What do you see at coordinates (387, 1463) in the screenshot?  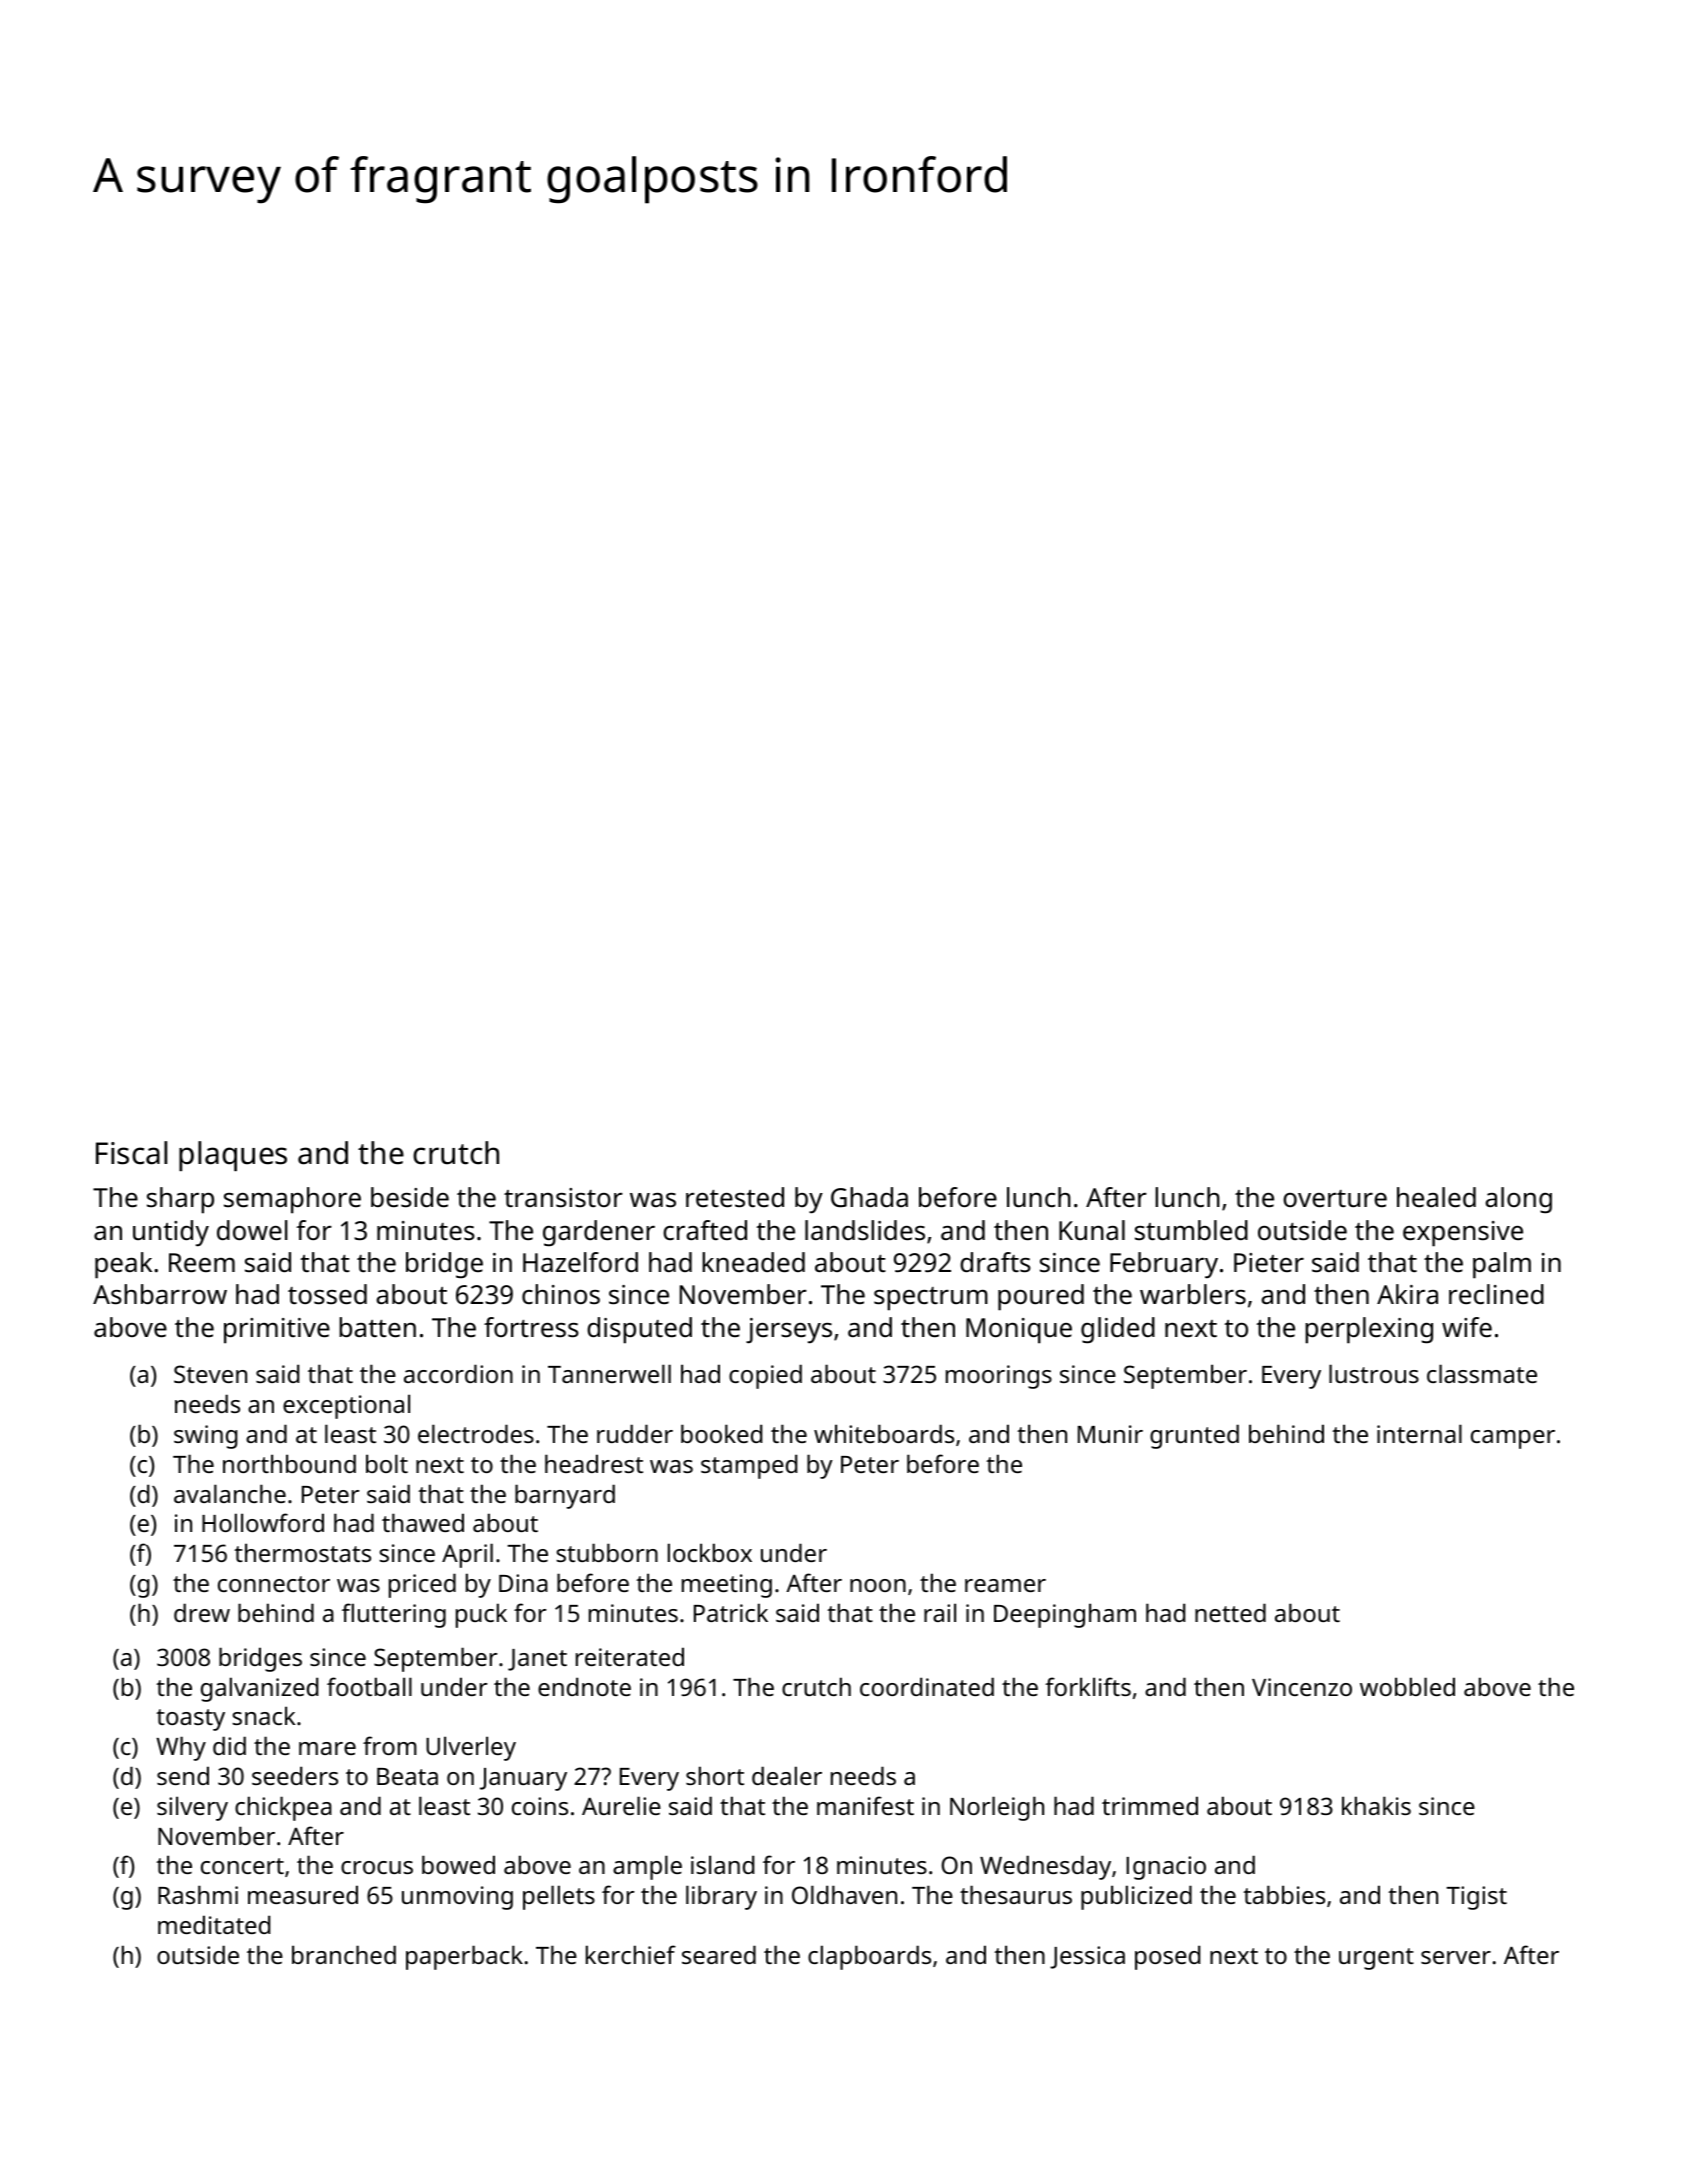 I see `bolt` at bounding box center [387, 1463].
